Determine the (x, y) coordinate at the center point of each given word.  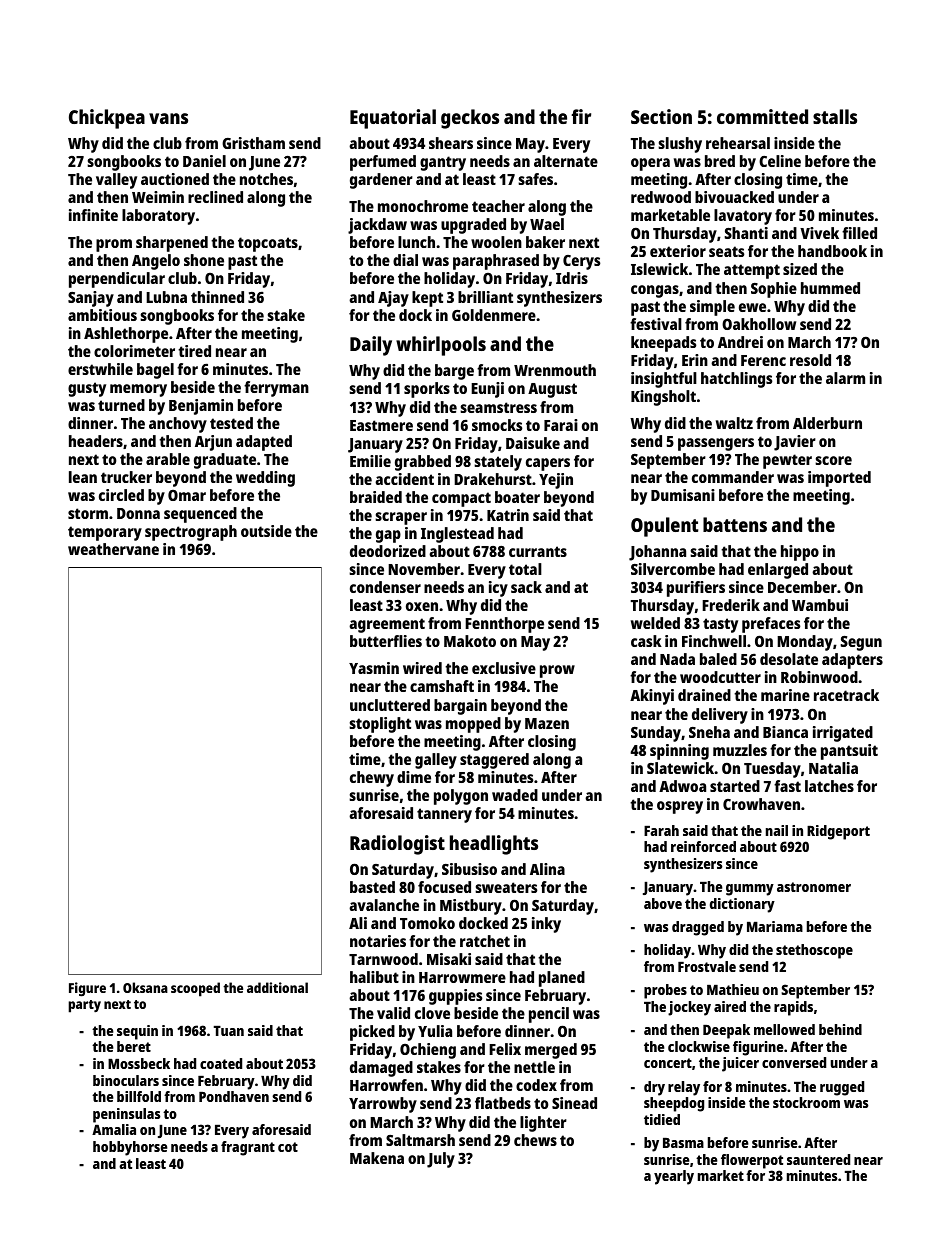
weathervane (113, 549)
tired (194, 351)
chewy (372, 779)
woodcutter (720, 677)
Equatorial (393, 119)
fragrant (248, 1148)
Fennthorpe (504, 625)
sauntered (818, 1159)
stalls (835, 116)
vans (168, 118)
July (441, 1160)
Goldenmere (494, 315)
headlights (494, 845)
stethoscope (814, 951)
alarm (845, 378)
